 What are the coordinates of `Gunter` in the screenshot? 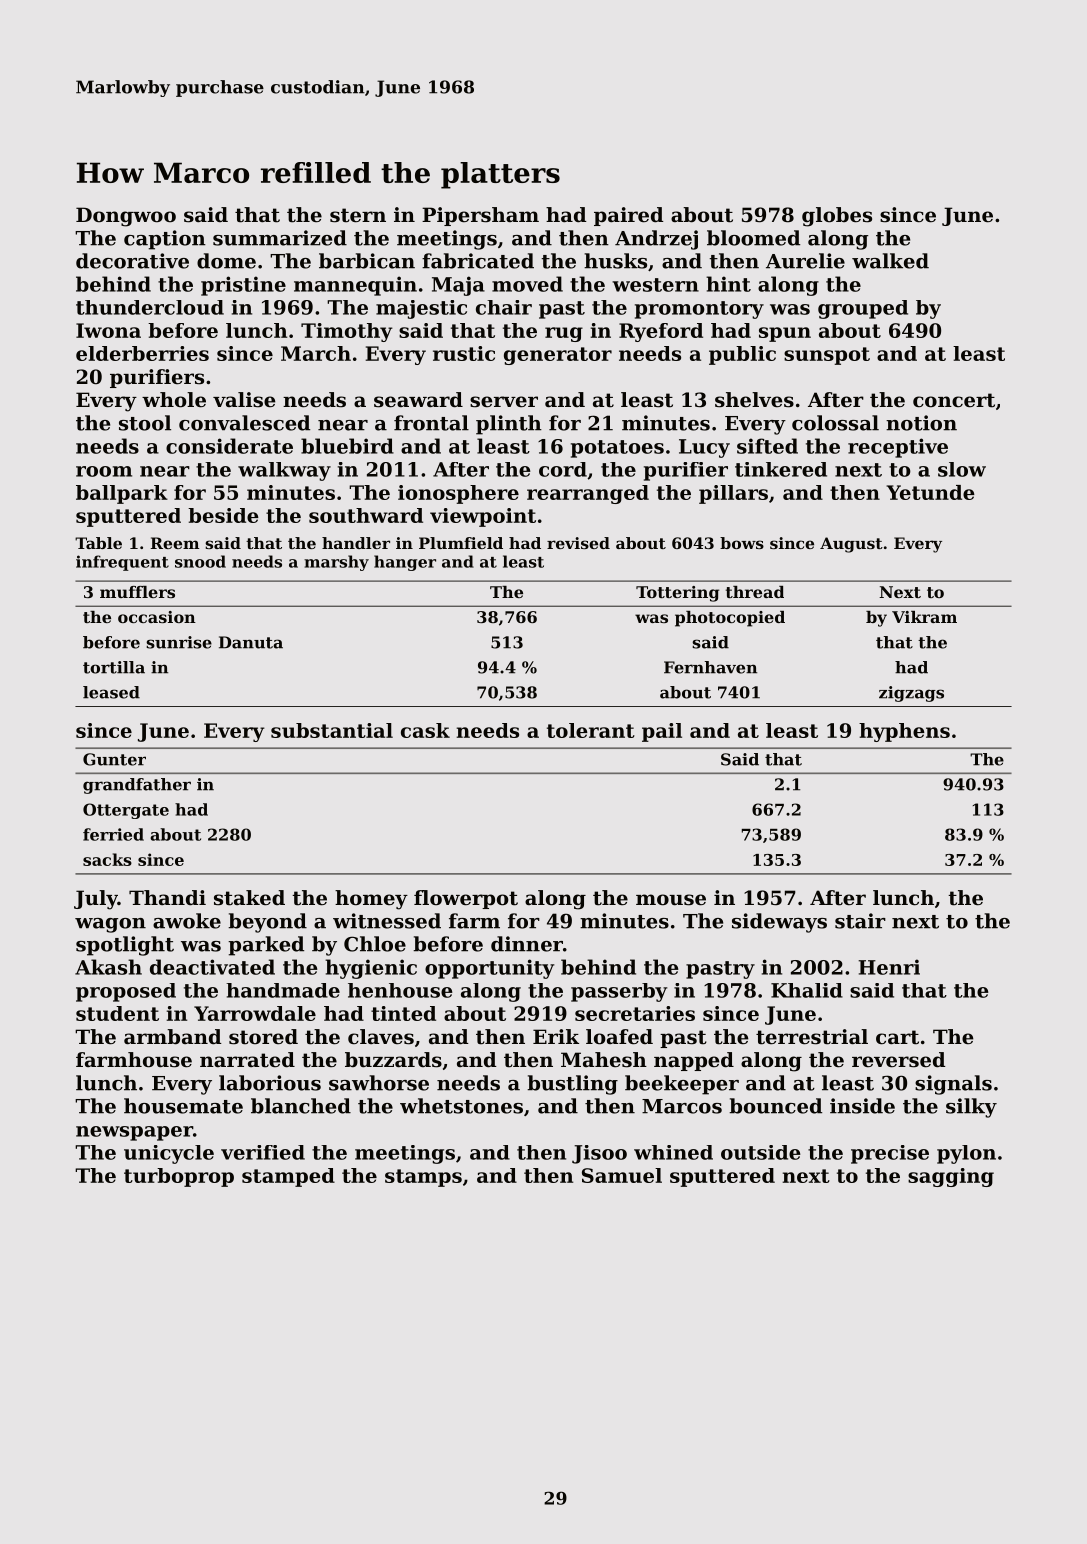 It's located at (114, 759).
